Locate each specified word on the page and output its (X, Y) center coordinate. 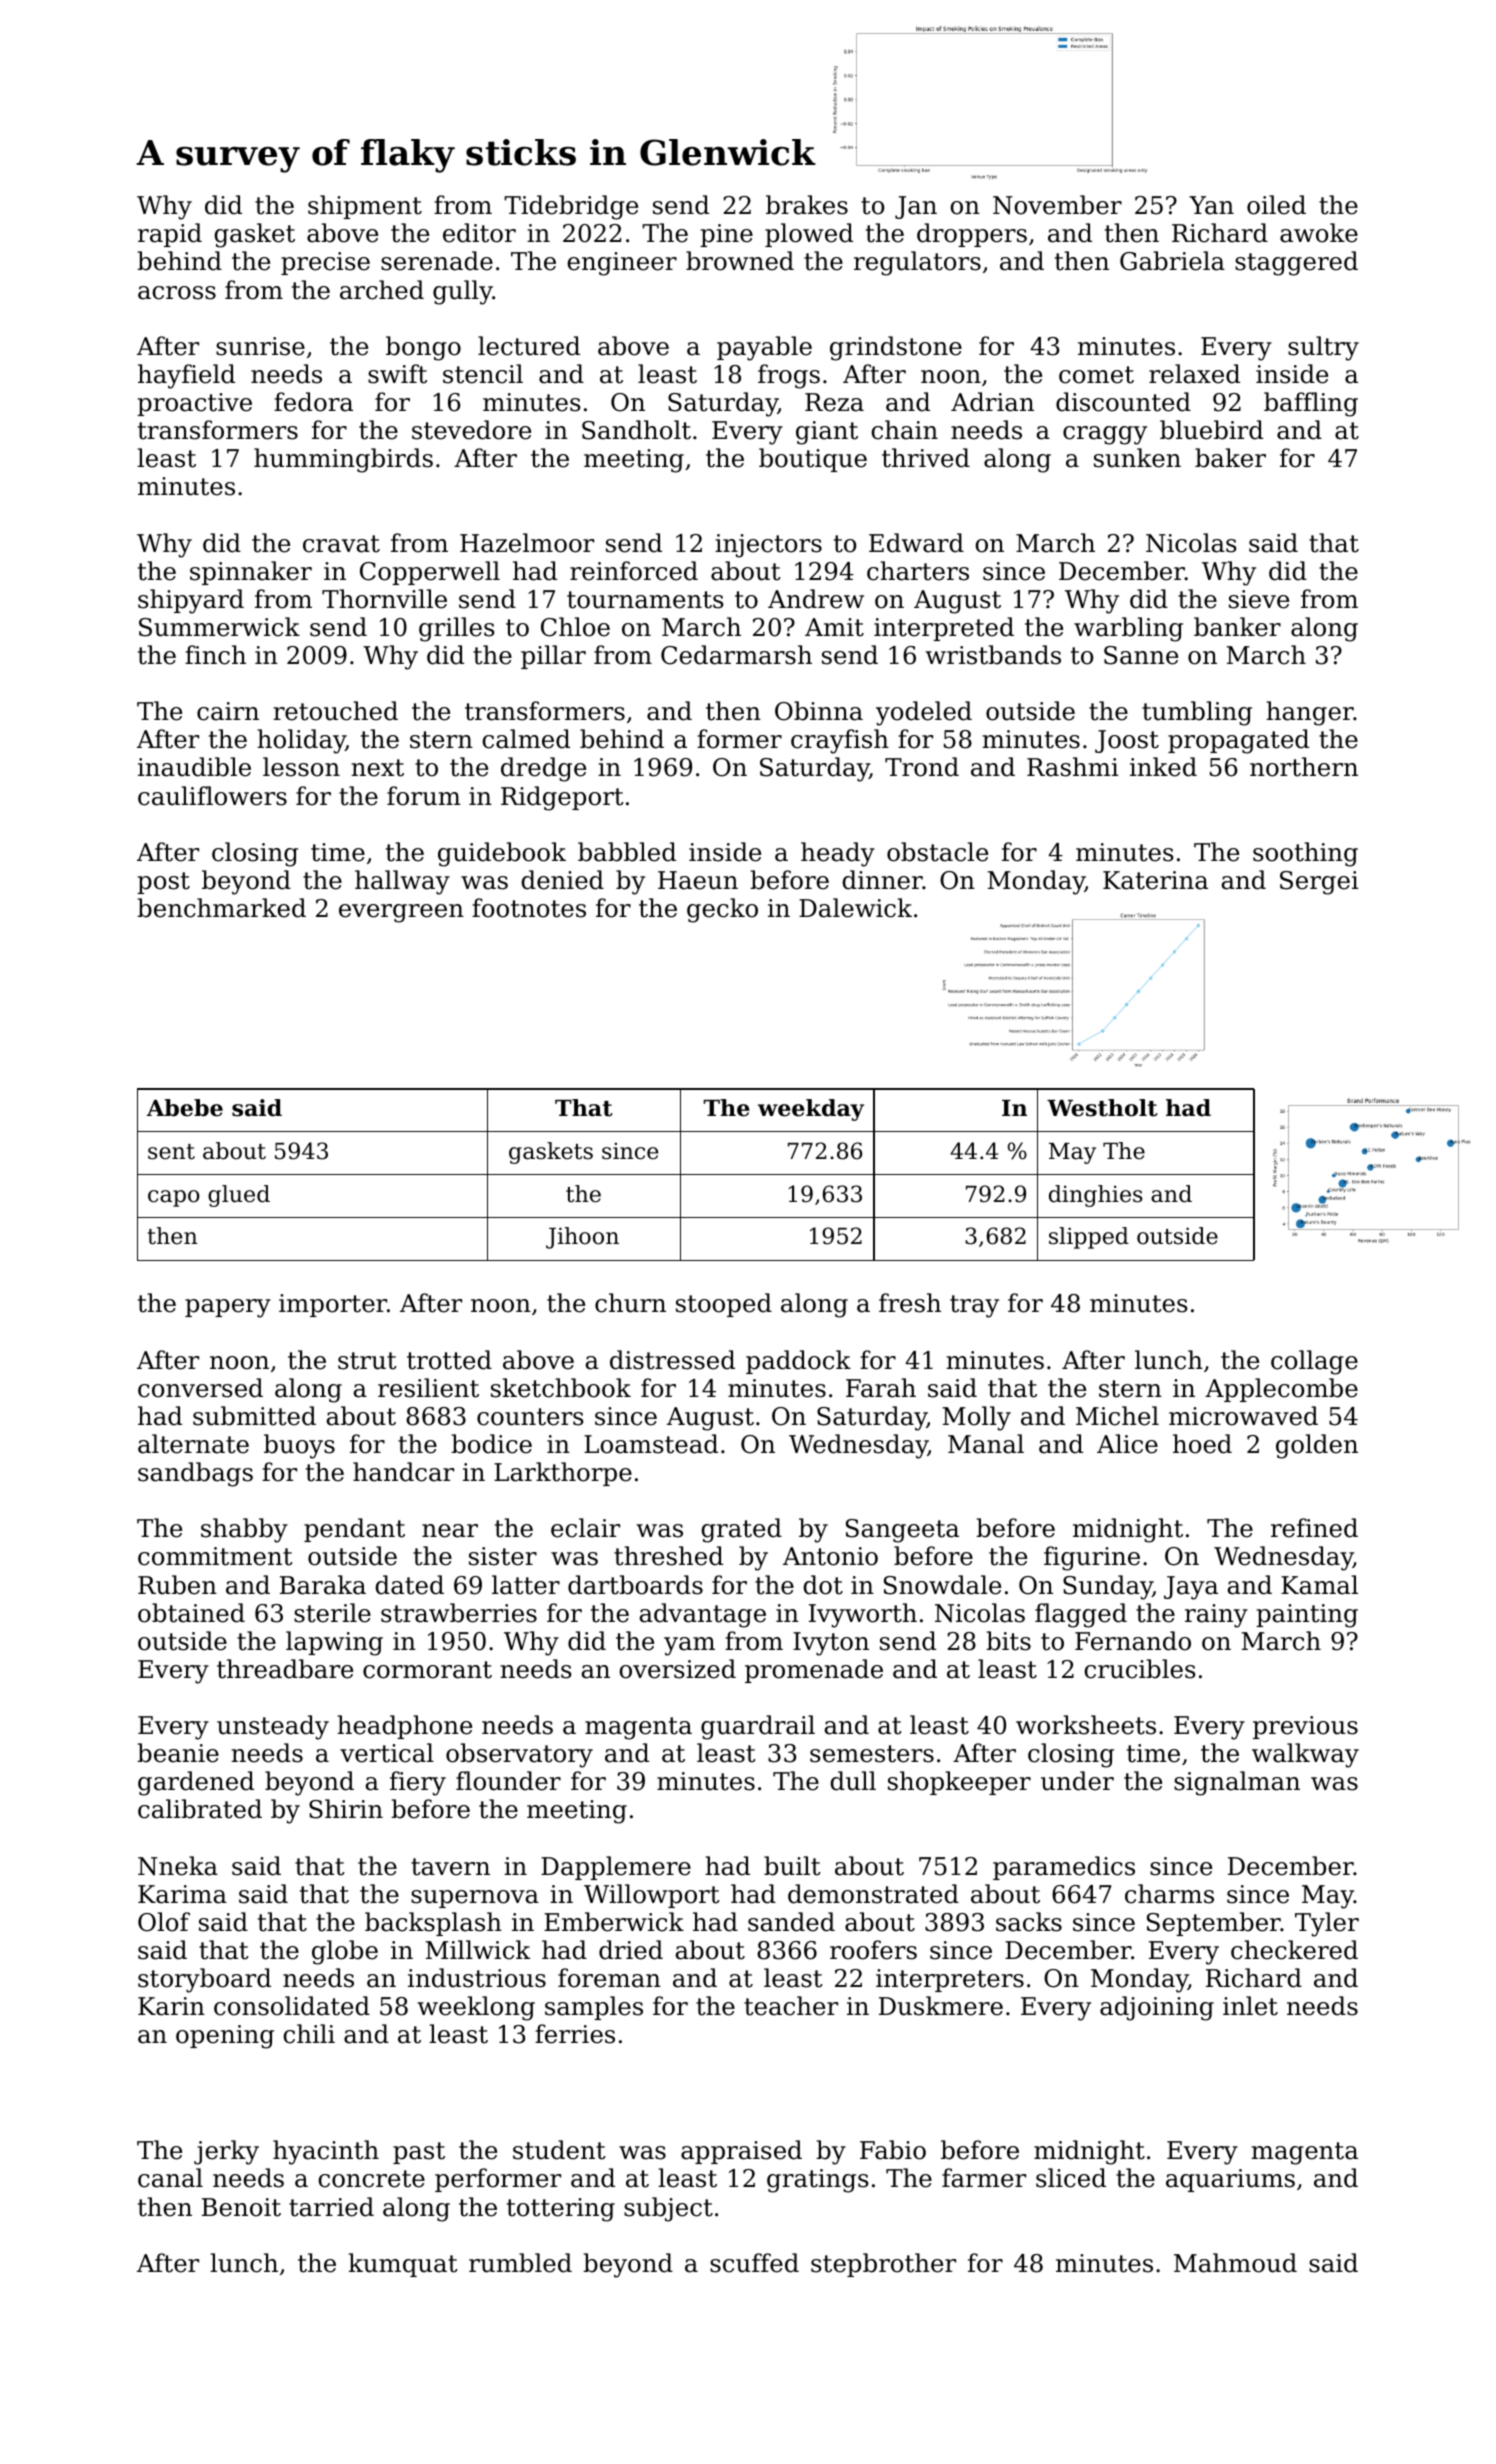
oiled (1276, 205)
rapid (170, 235)
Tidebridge (571, 207)
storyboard (204, 1980)
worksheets (1086, 1725)
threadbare (285, 1669)
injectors (768, 546)
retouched (335, 711)
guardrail (758, 1727)
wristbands (993, 655)
